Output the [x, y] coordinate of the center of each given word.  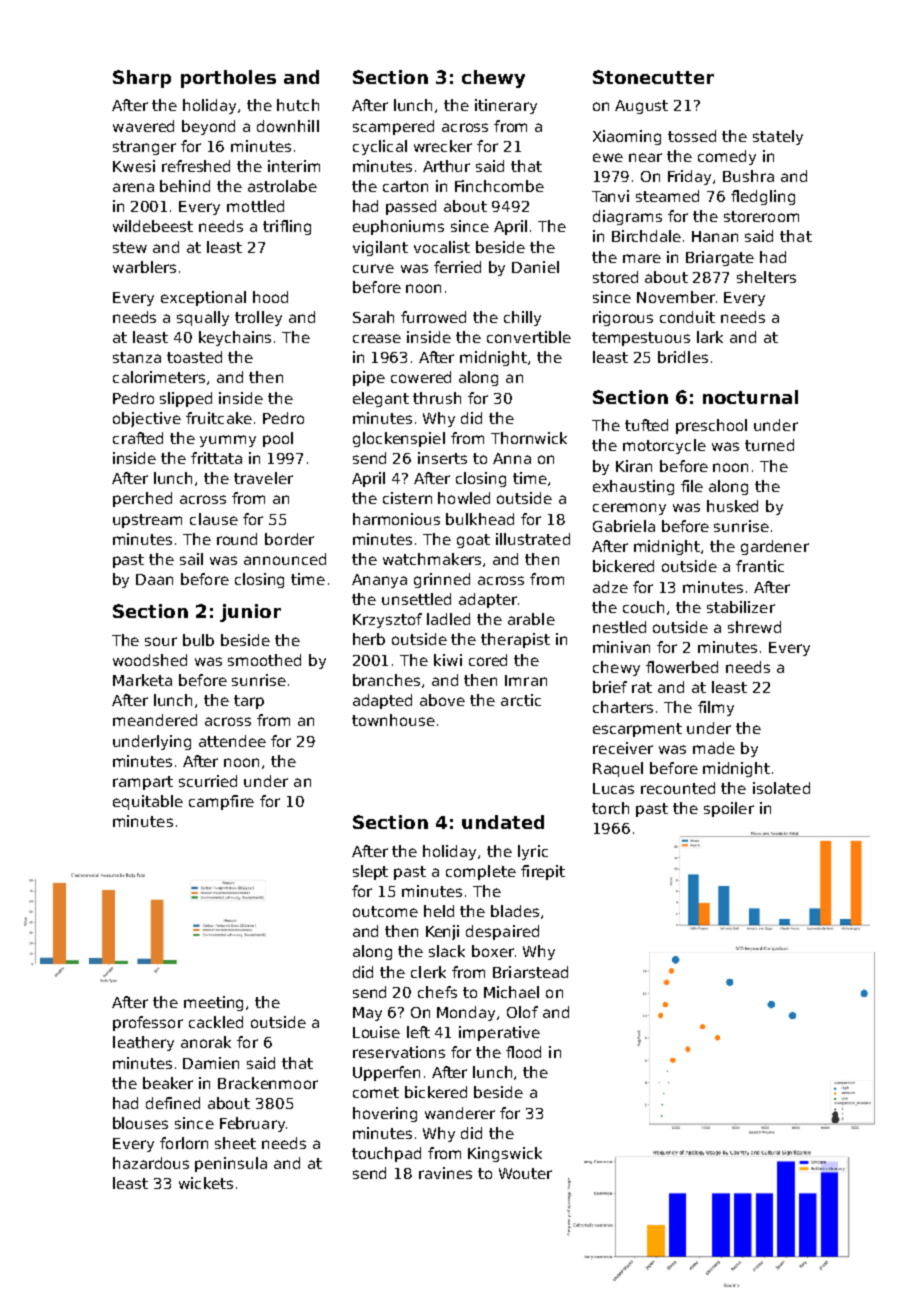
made [714, 748]
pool [278, 439]
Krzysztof [387, 620]
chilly [522, 318]
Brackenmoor [268, 1083]
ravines [445, 1173]
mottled [255, 206]
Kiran [634, 466]
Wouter [525, 1173]
